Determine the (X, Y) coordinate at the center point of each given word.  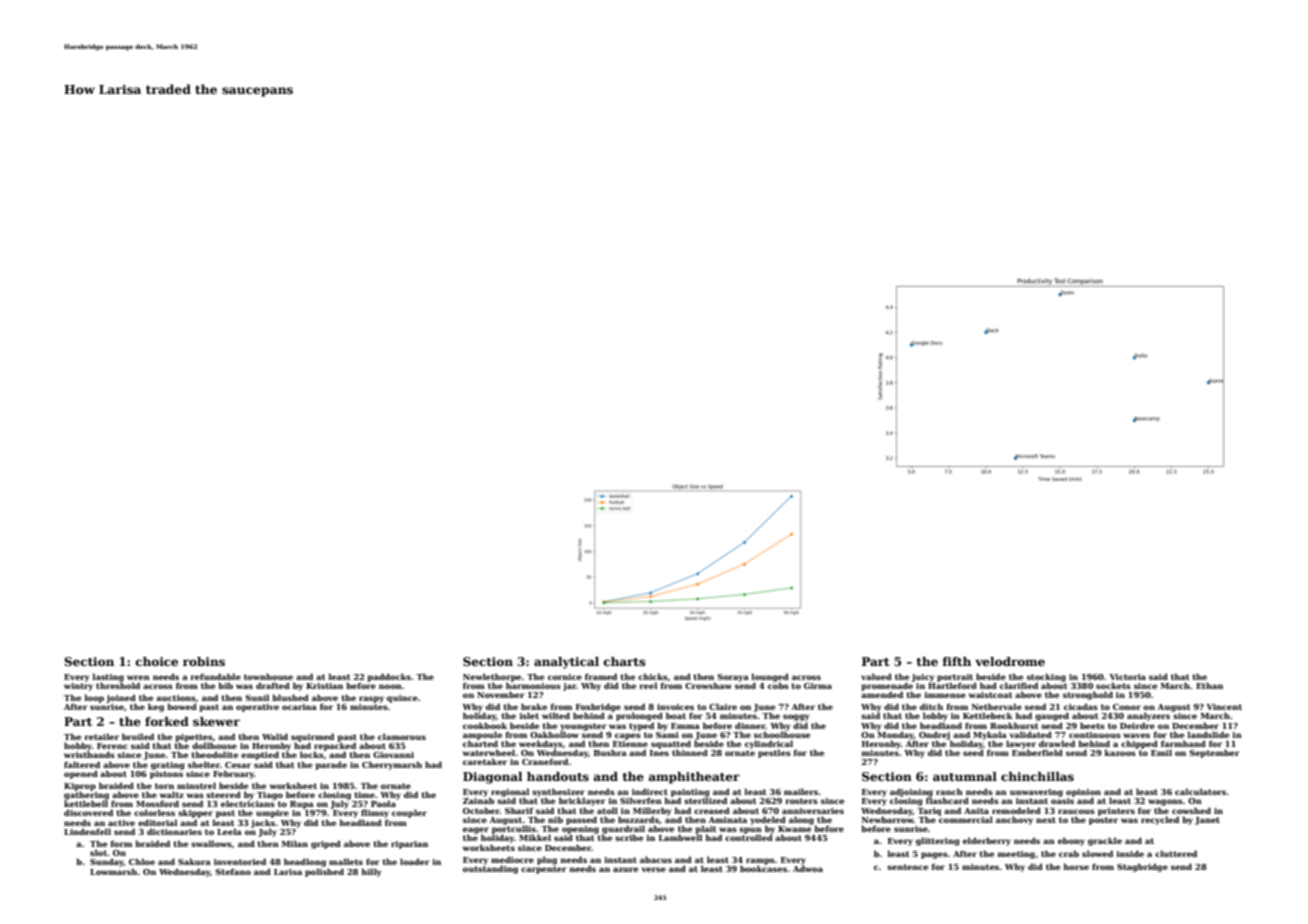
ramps (760, 861)
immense (945, 695)
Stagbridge (1142, 867)
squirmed (312, 737)
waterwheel (489, 752)
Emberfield (1037, 752)
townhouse (268, 676)
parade (331, 765)
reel (648, 685)
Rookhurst (1014, 725)
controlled (749, 838)
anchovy (1014, 820)
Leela (229, 831)
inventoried (240, 861)
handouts (558, 776)
